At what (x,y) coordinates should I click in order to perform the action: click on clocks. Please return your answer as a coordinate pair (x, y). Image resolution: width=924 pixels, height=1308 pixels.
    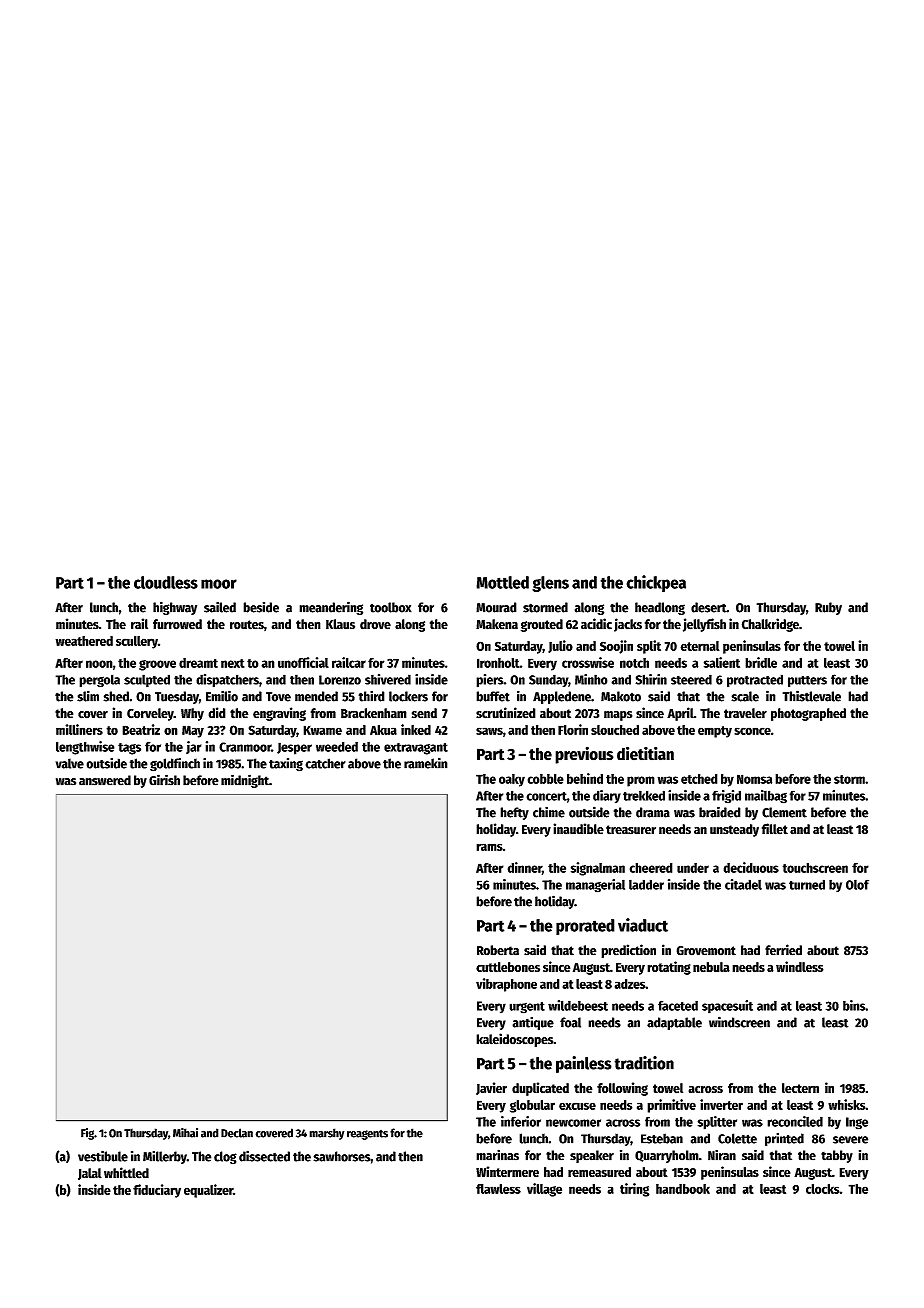
    Looking at the image, I should click on (823, 1189).
